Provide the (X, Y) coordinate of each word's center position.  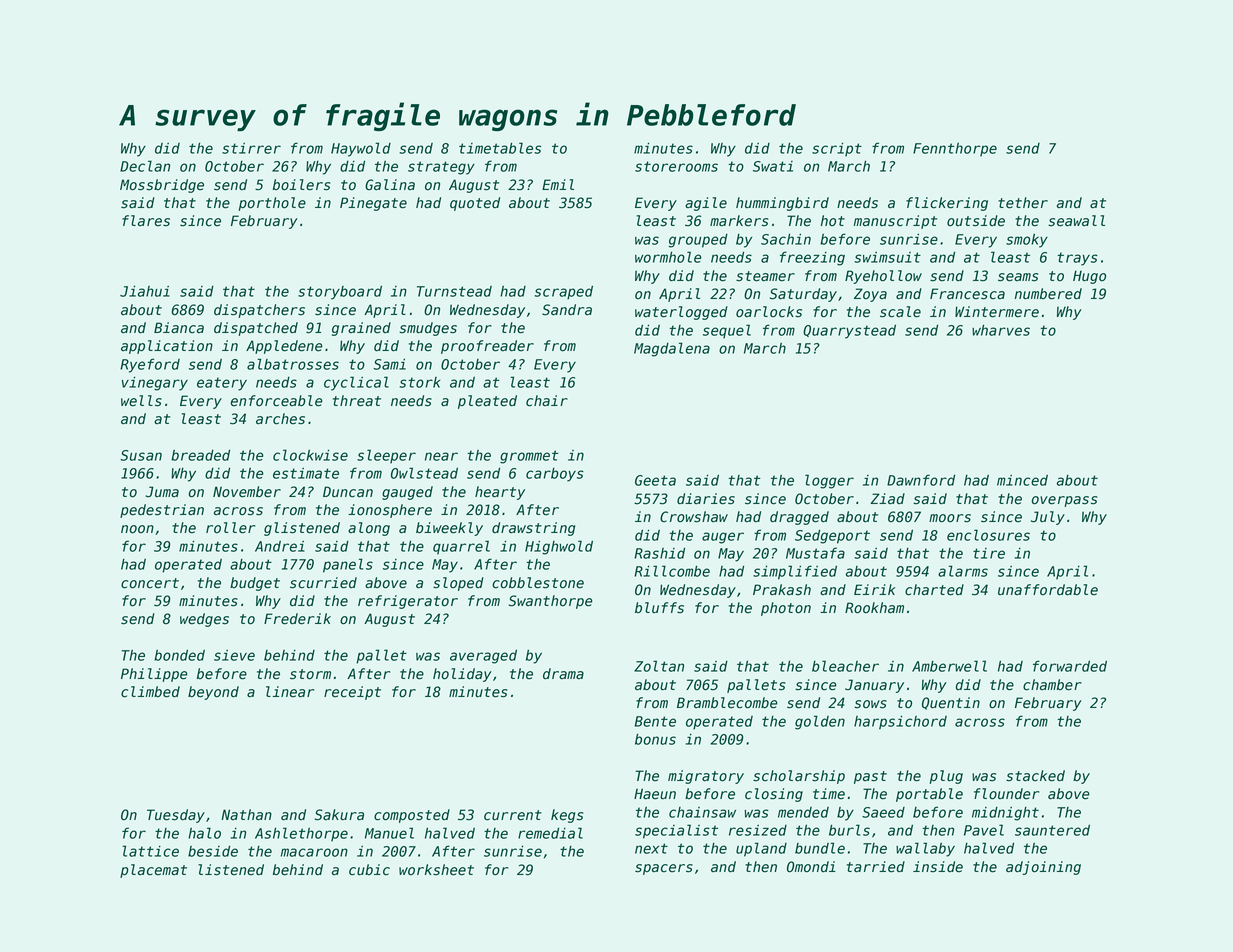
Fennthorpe (955, 150)
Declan (145, 166)
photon (786, 609)
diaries (706, 499)
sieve (234, 655)
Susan (141, 455)
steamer (765, 276)
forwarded (1070, 666)
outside (976, 221)
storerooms (676, 166)
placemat (153, 871)
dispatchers (259, 311)
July (1048, 518)
